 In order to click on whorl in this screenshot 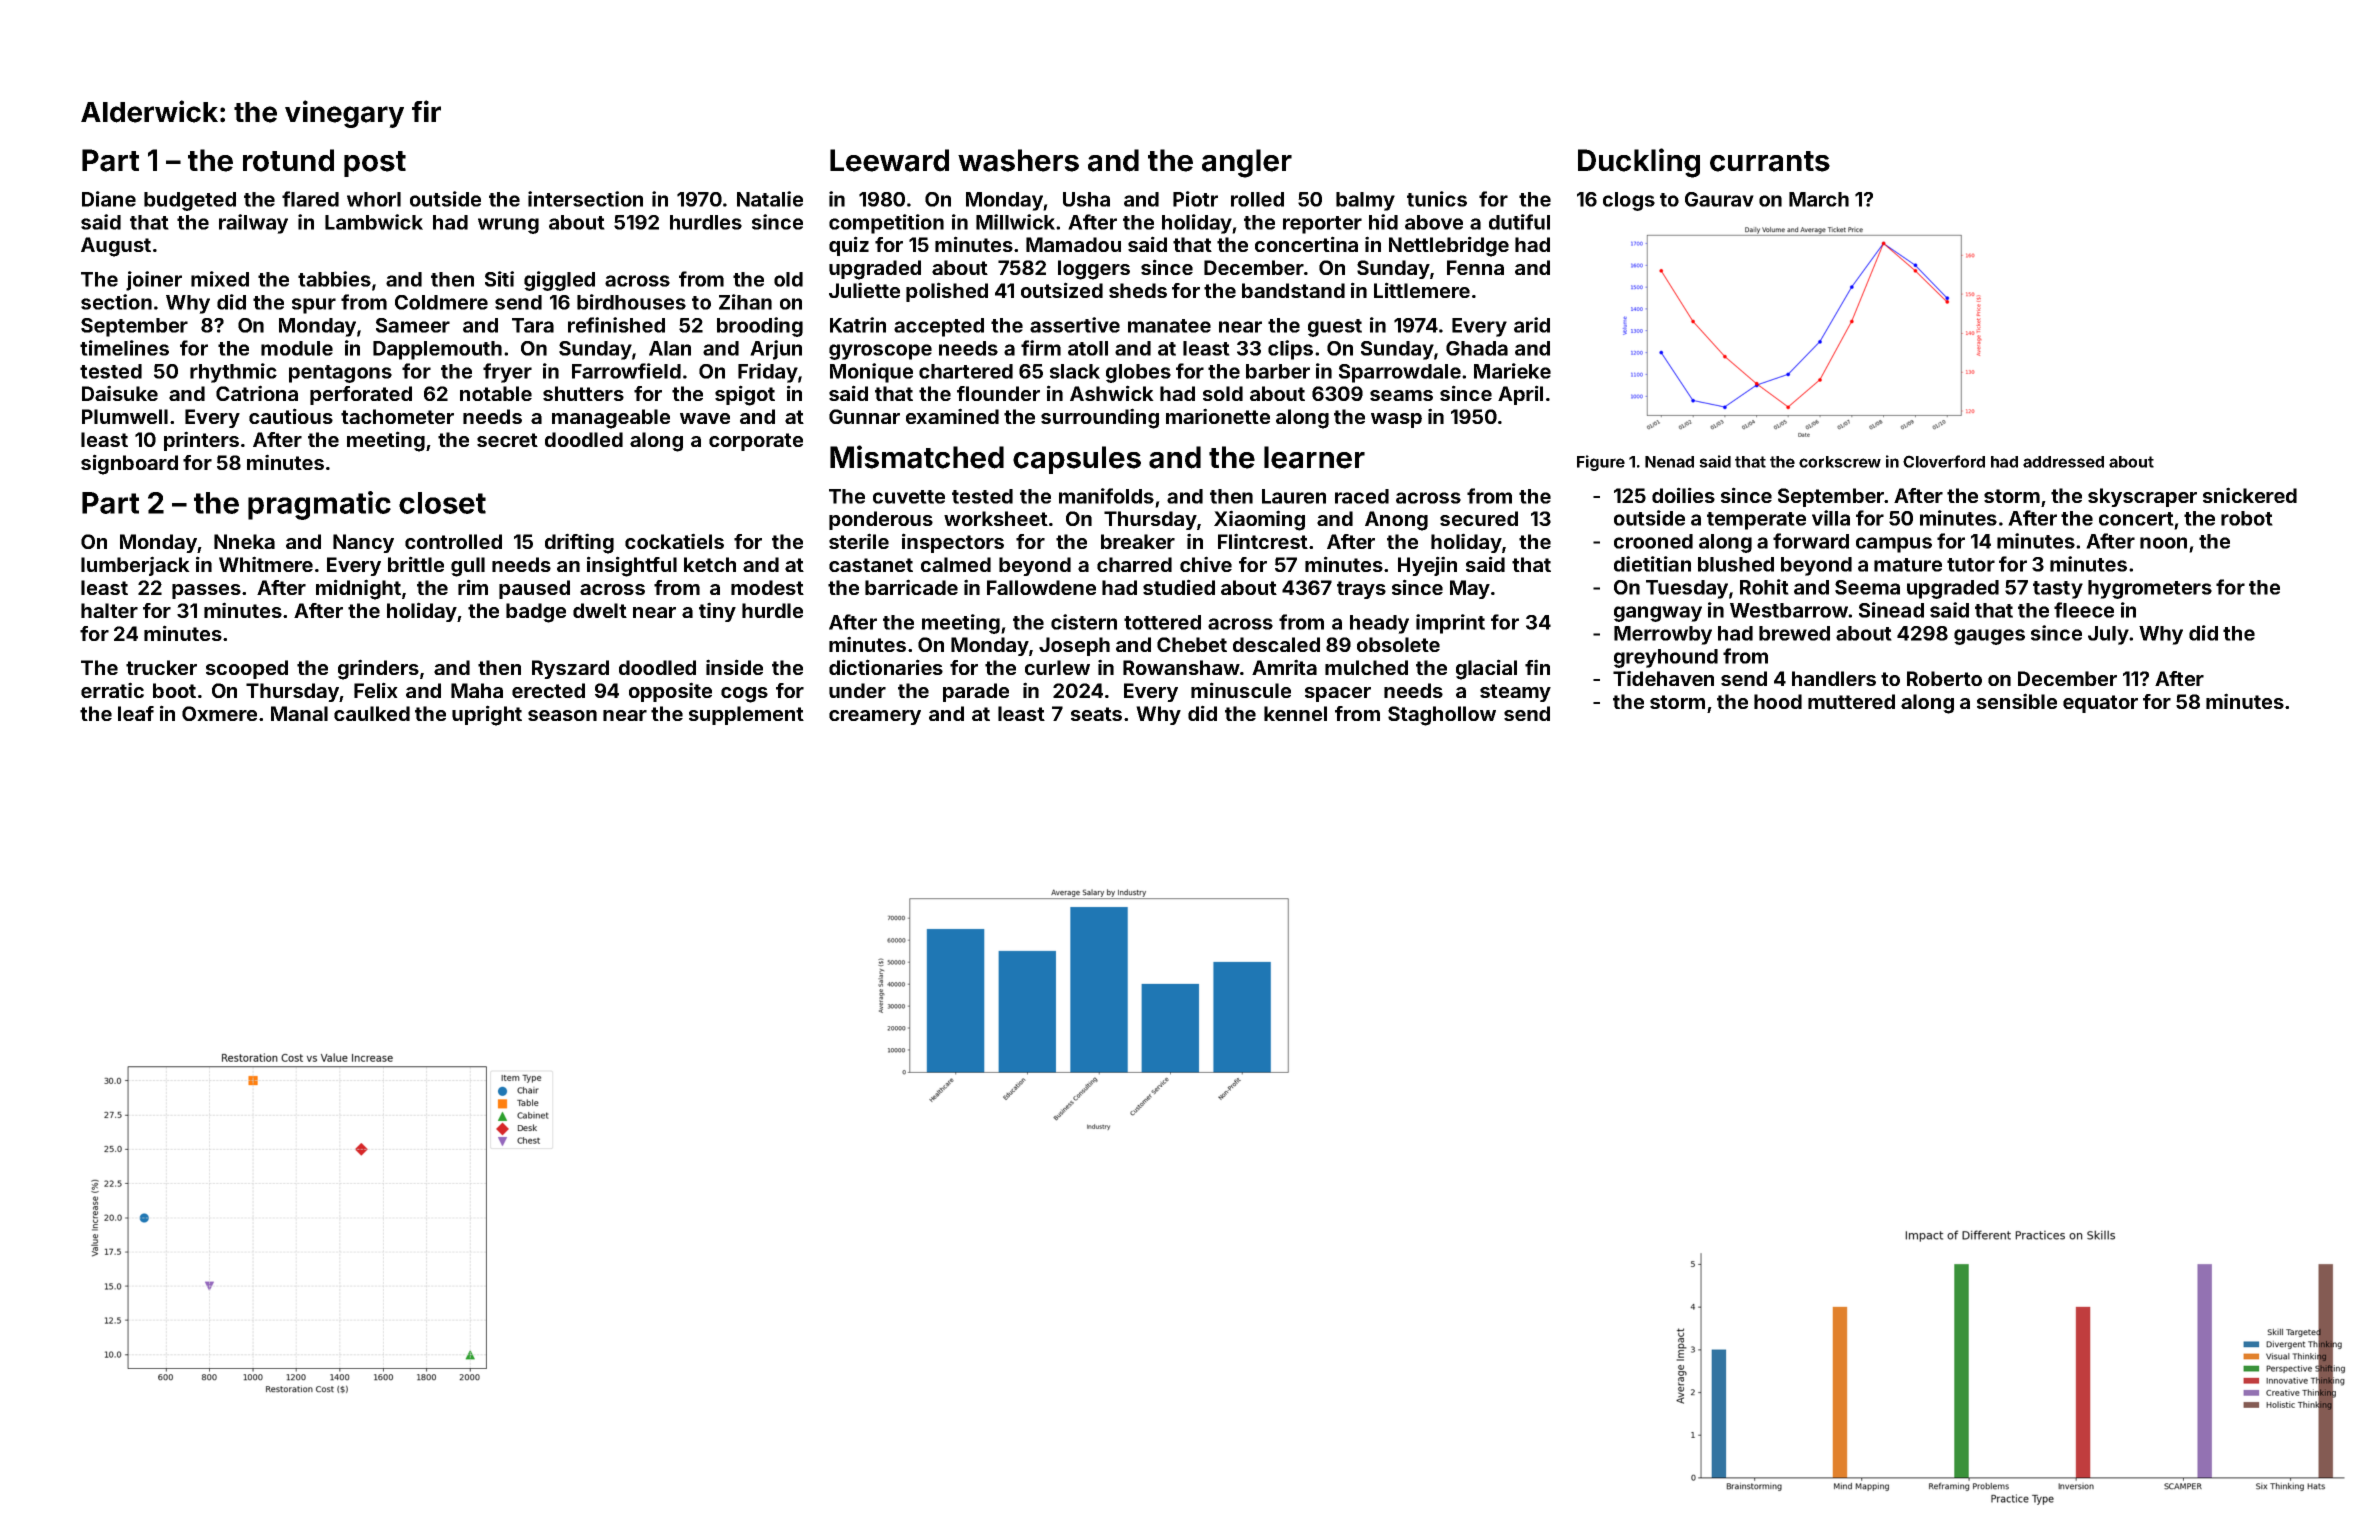, I will do `click(374, 199)`.
